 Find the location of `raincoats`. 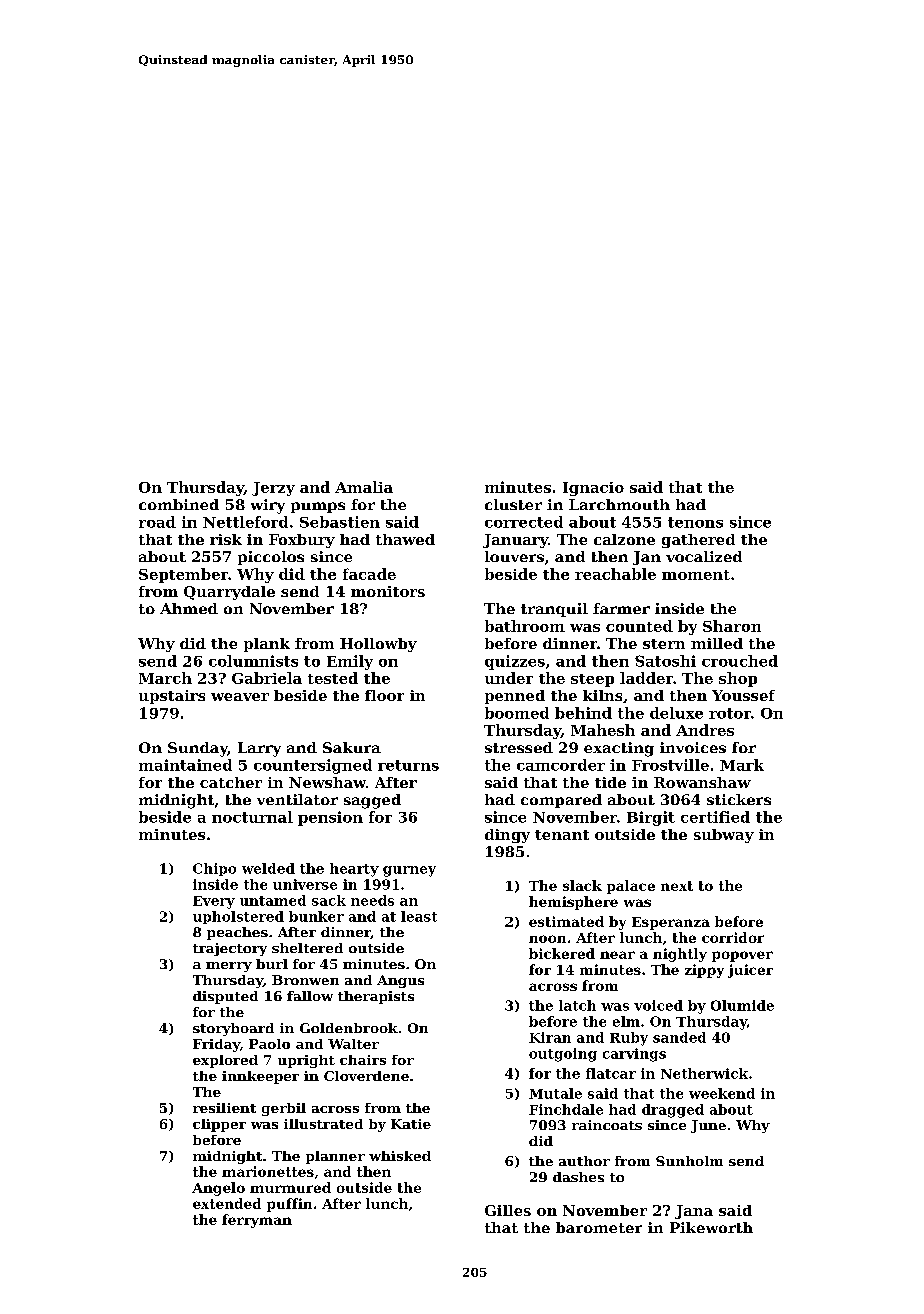

raincoats is located at coordinates (607, 1125).
